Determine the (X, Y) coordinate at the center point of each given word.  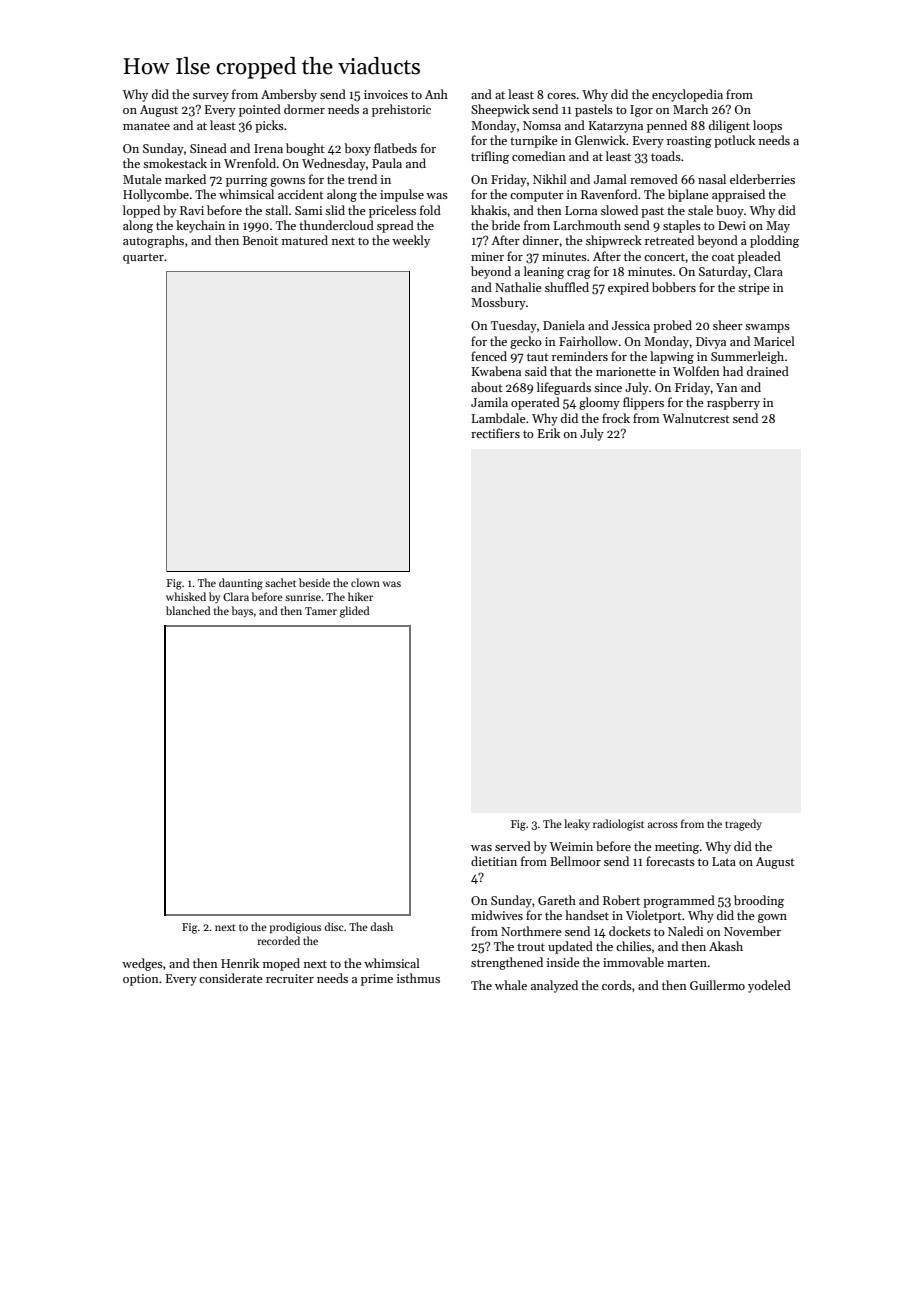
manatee (146, 126)
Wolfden (696, 371)
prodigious (295, 928)
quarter (143, 258)
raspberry (733, 403)
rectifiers (495, 433)
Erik (549, 433)
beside (314, 582)
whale (511, 985)
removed (654, 179)
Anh (436, 94)
